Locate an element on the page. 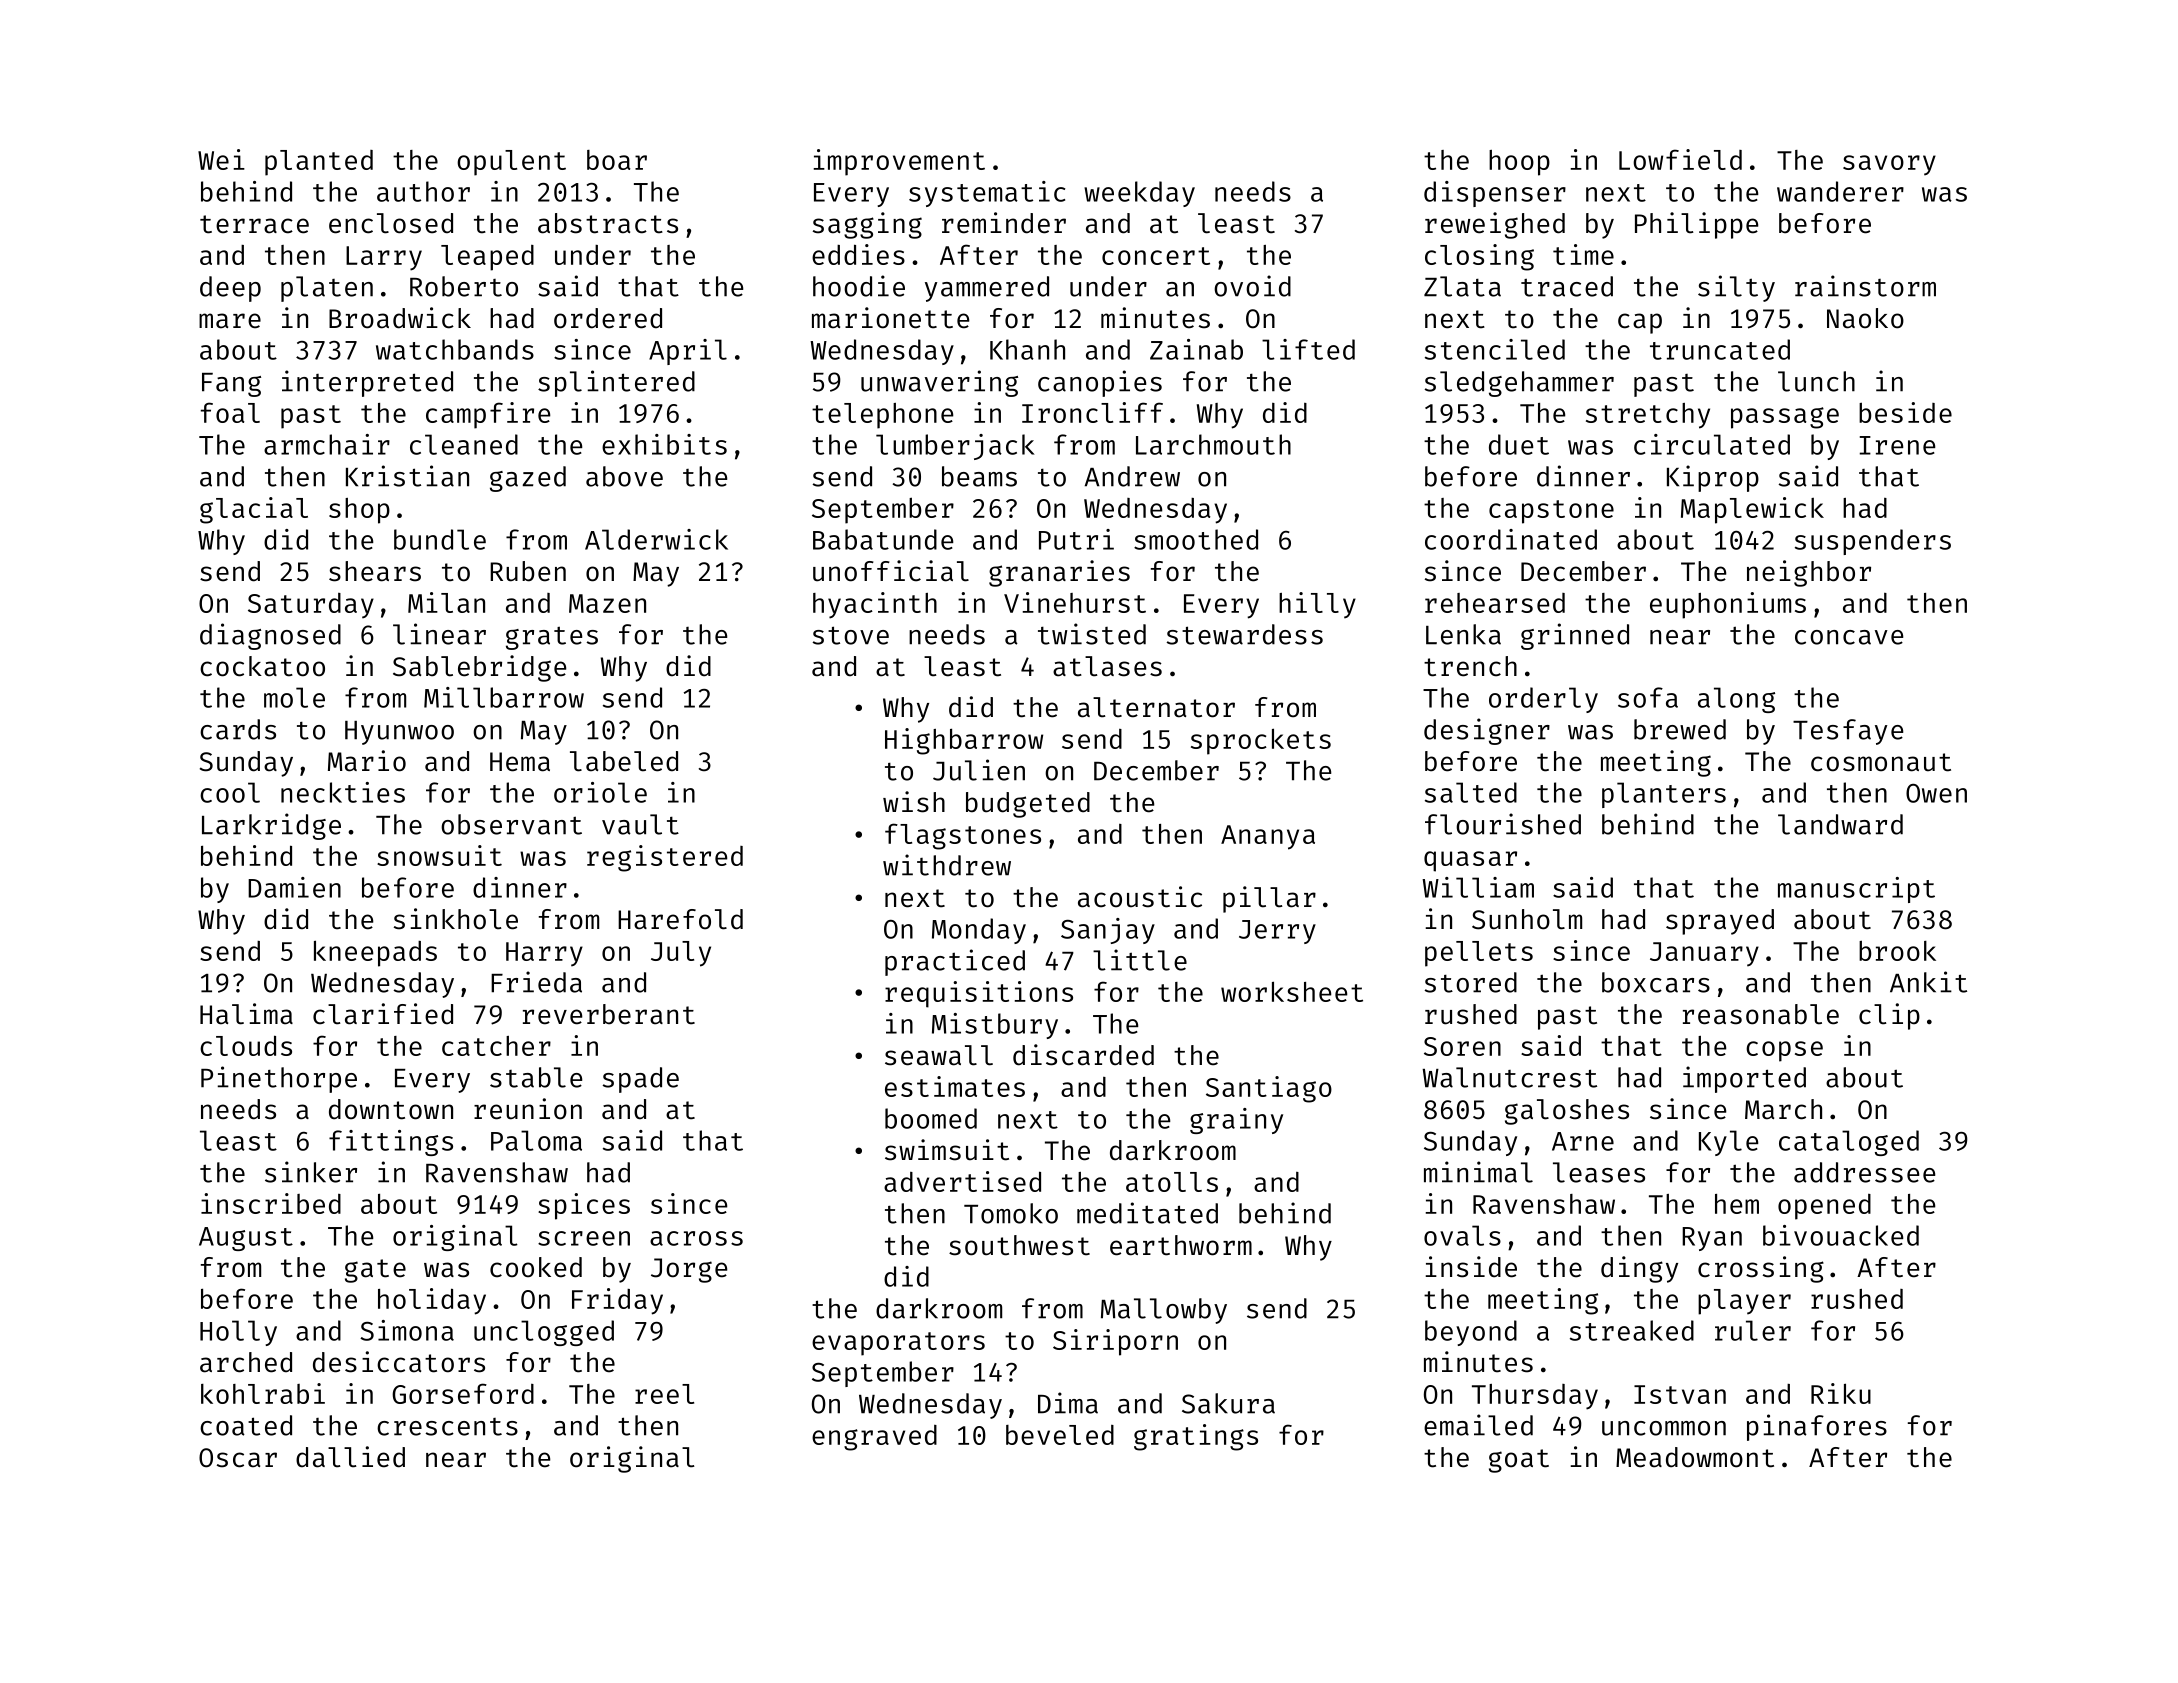 The image size is (2178, 1683). vault is located at coordinates (640, 824).
